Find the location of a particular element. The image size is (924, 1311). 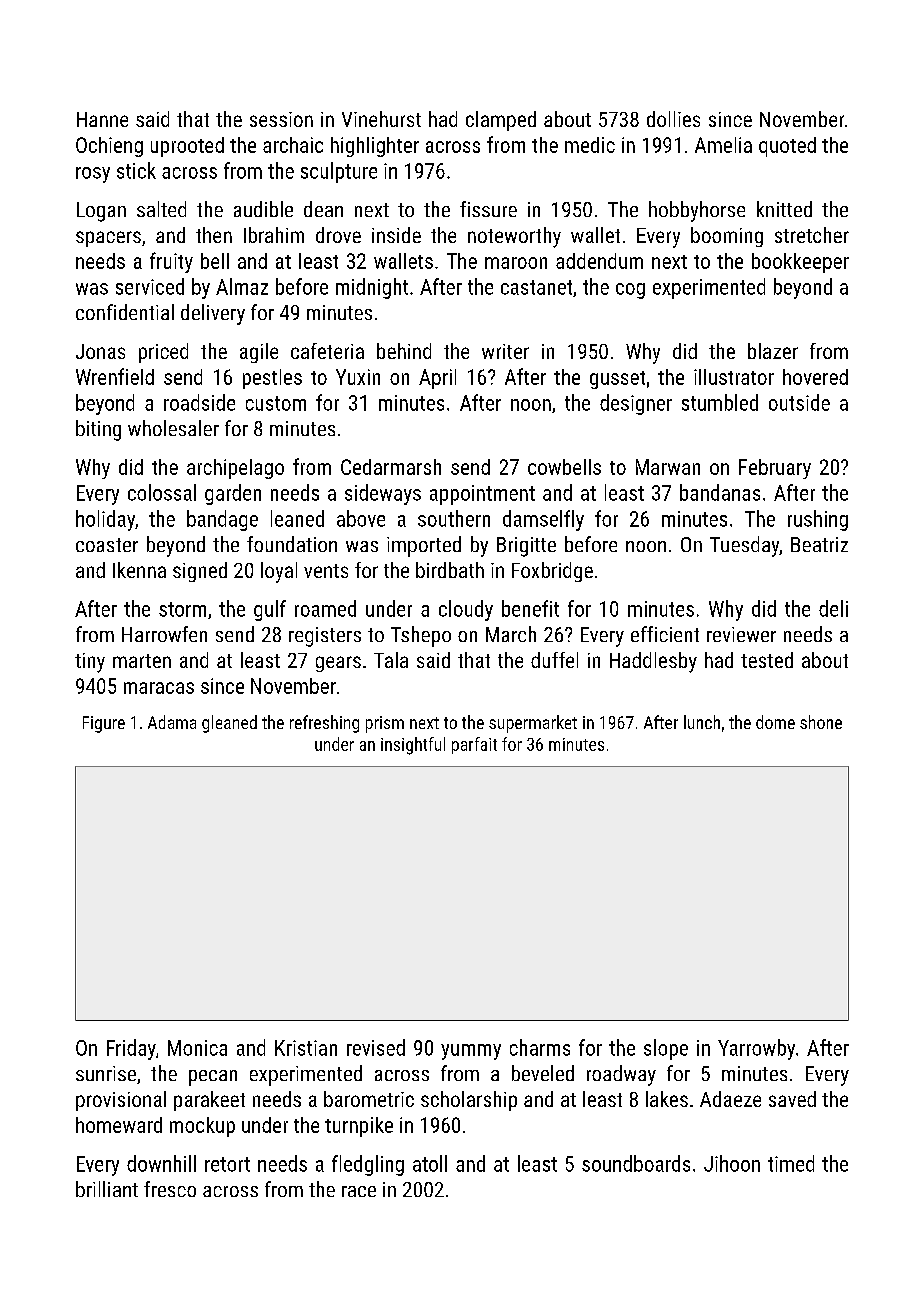

Adama is located at coordinates (172, 722).
